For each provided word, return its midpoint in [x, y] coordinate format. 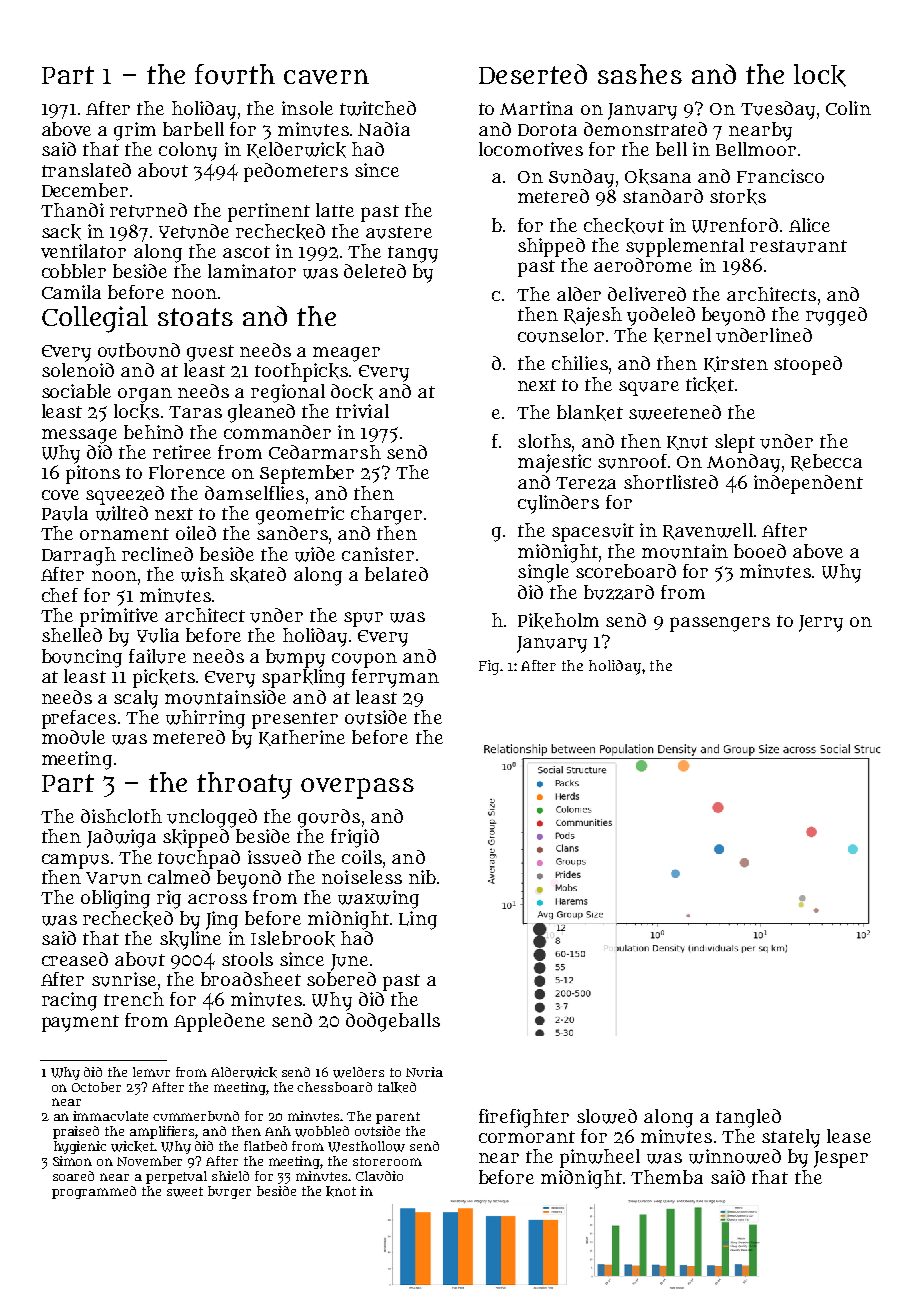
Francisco [780, 176]
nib [422, 877]
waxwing [378, 899]
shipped [551, 247]
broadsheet [251, 979]
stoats [195, 317]
